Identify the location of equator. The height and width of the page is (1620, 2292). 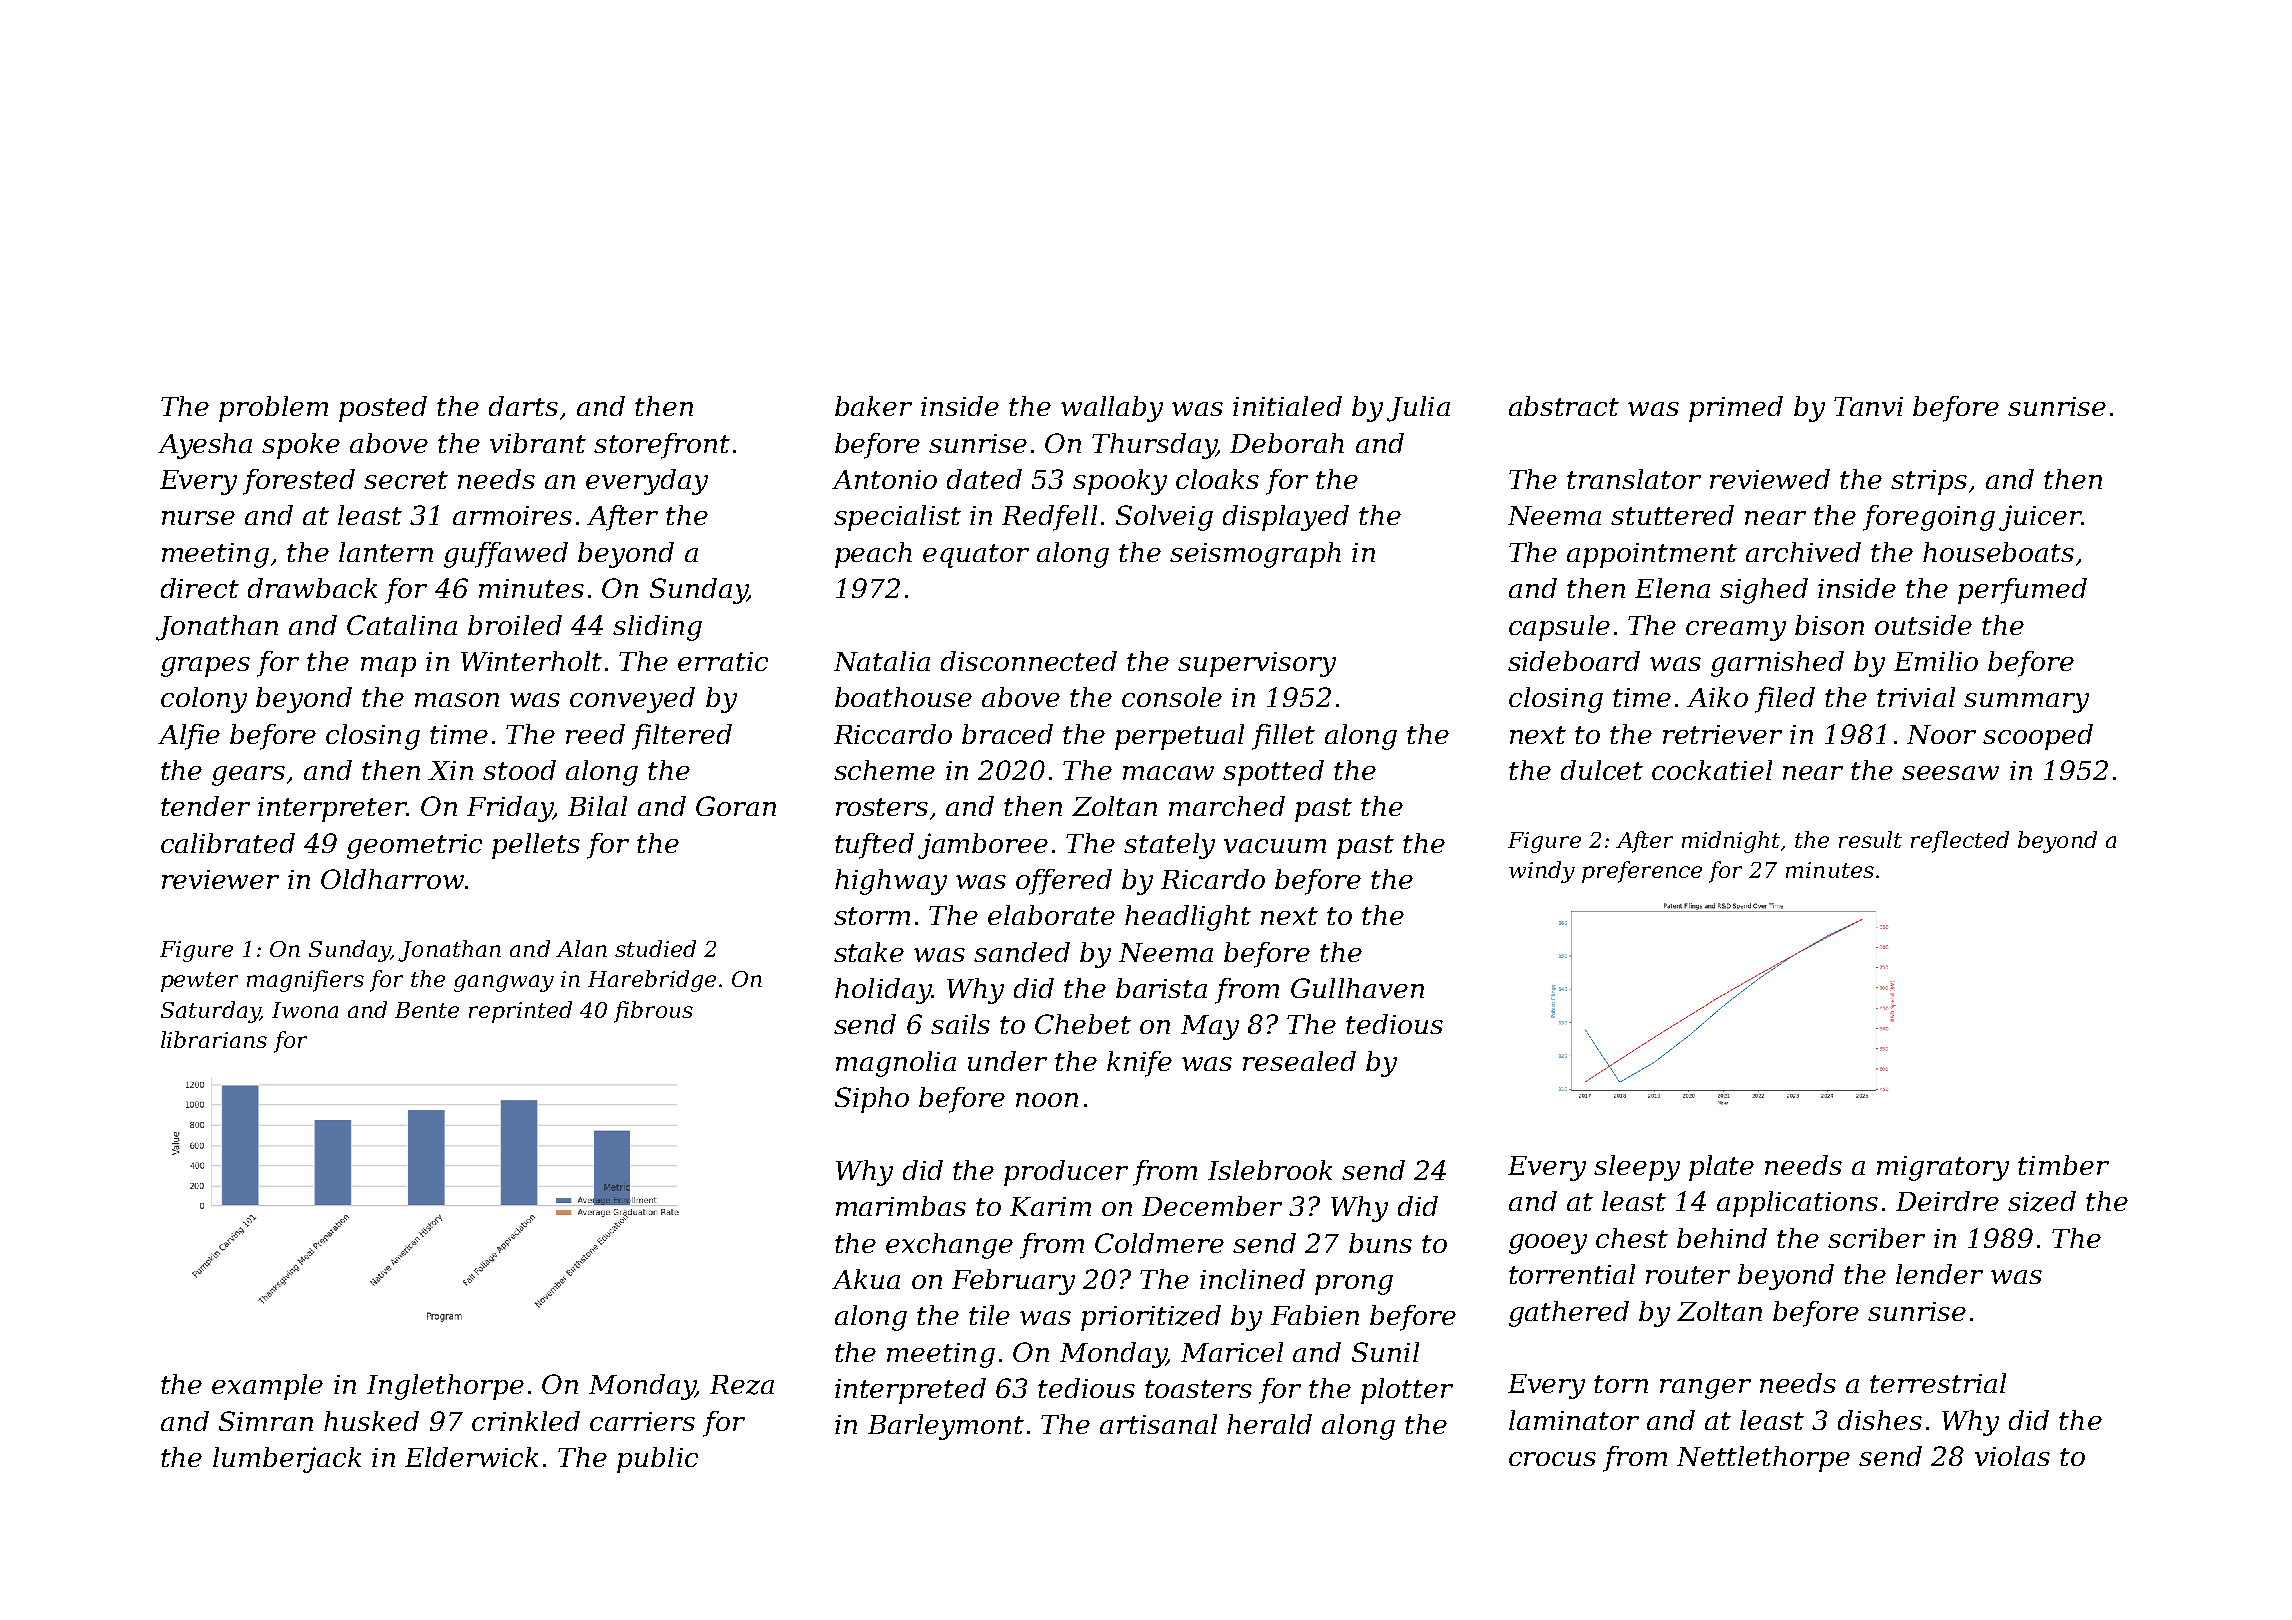
(976, 556).
